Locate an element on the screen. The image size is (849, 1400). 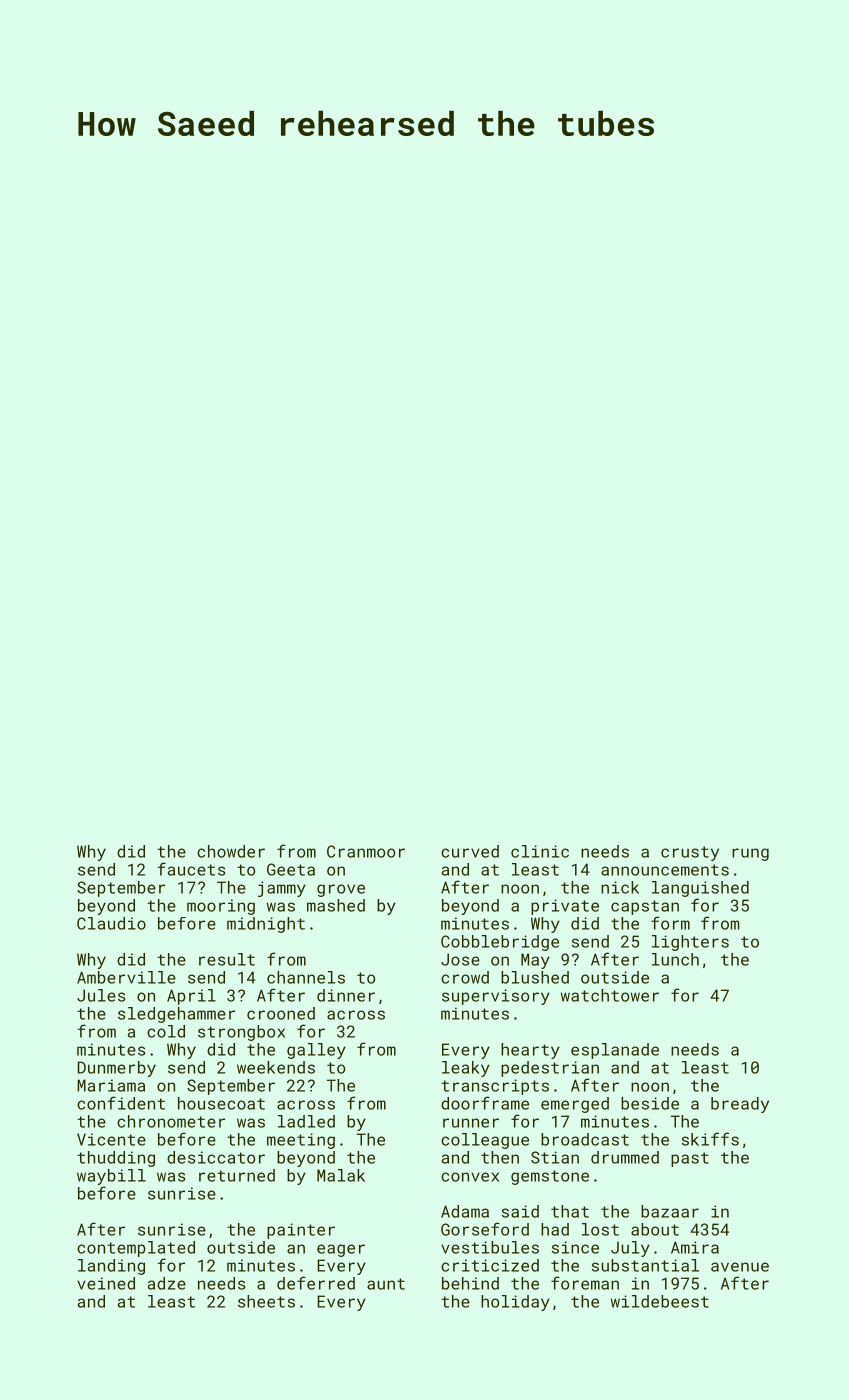
nick is located at coordinates (620, 887).
